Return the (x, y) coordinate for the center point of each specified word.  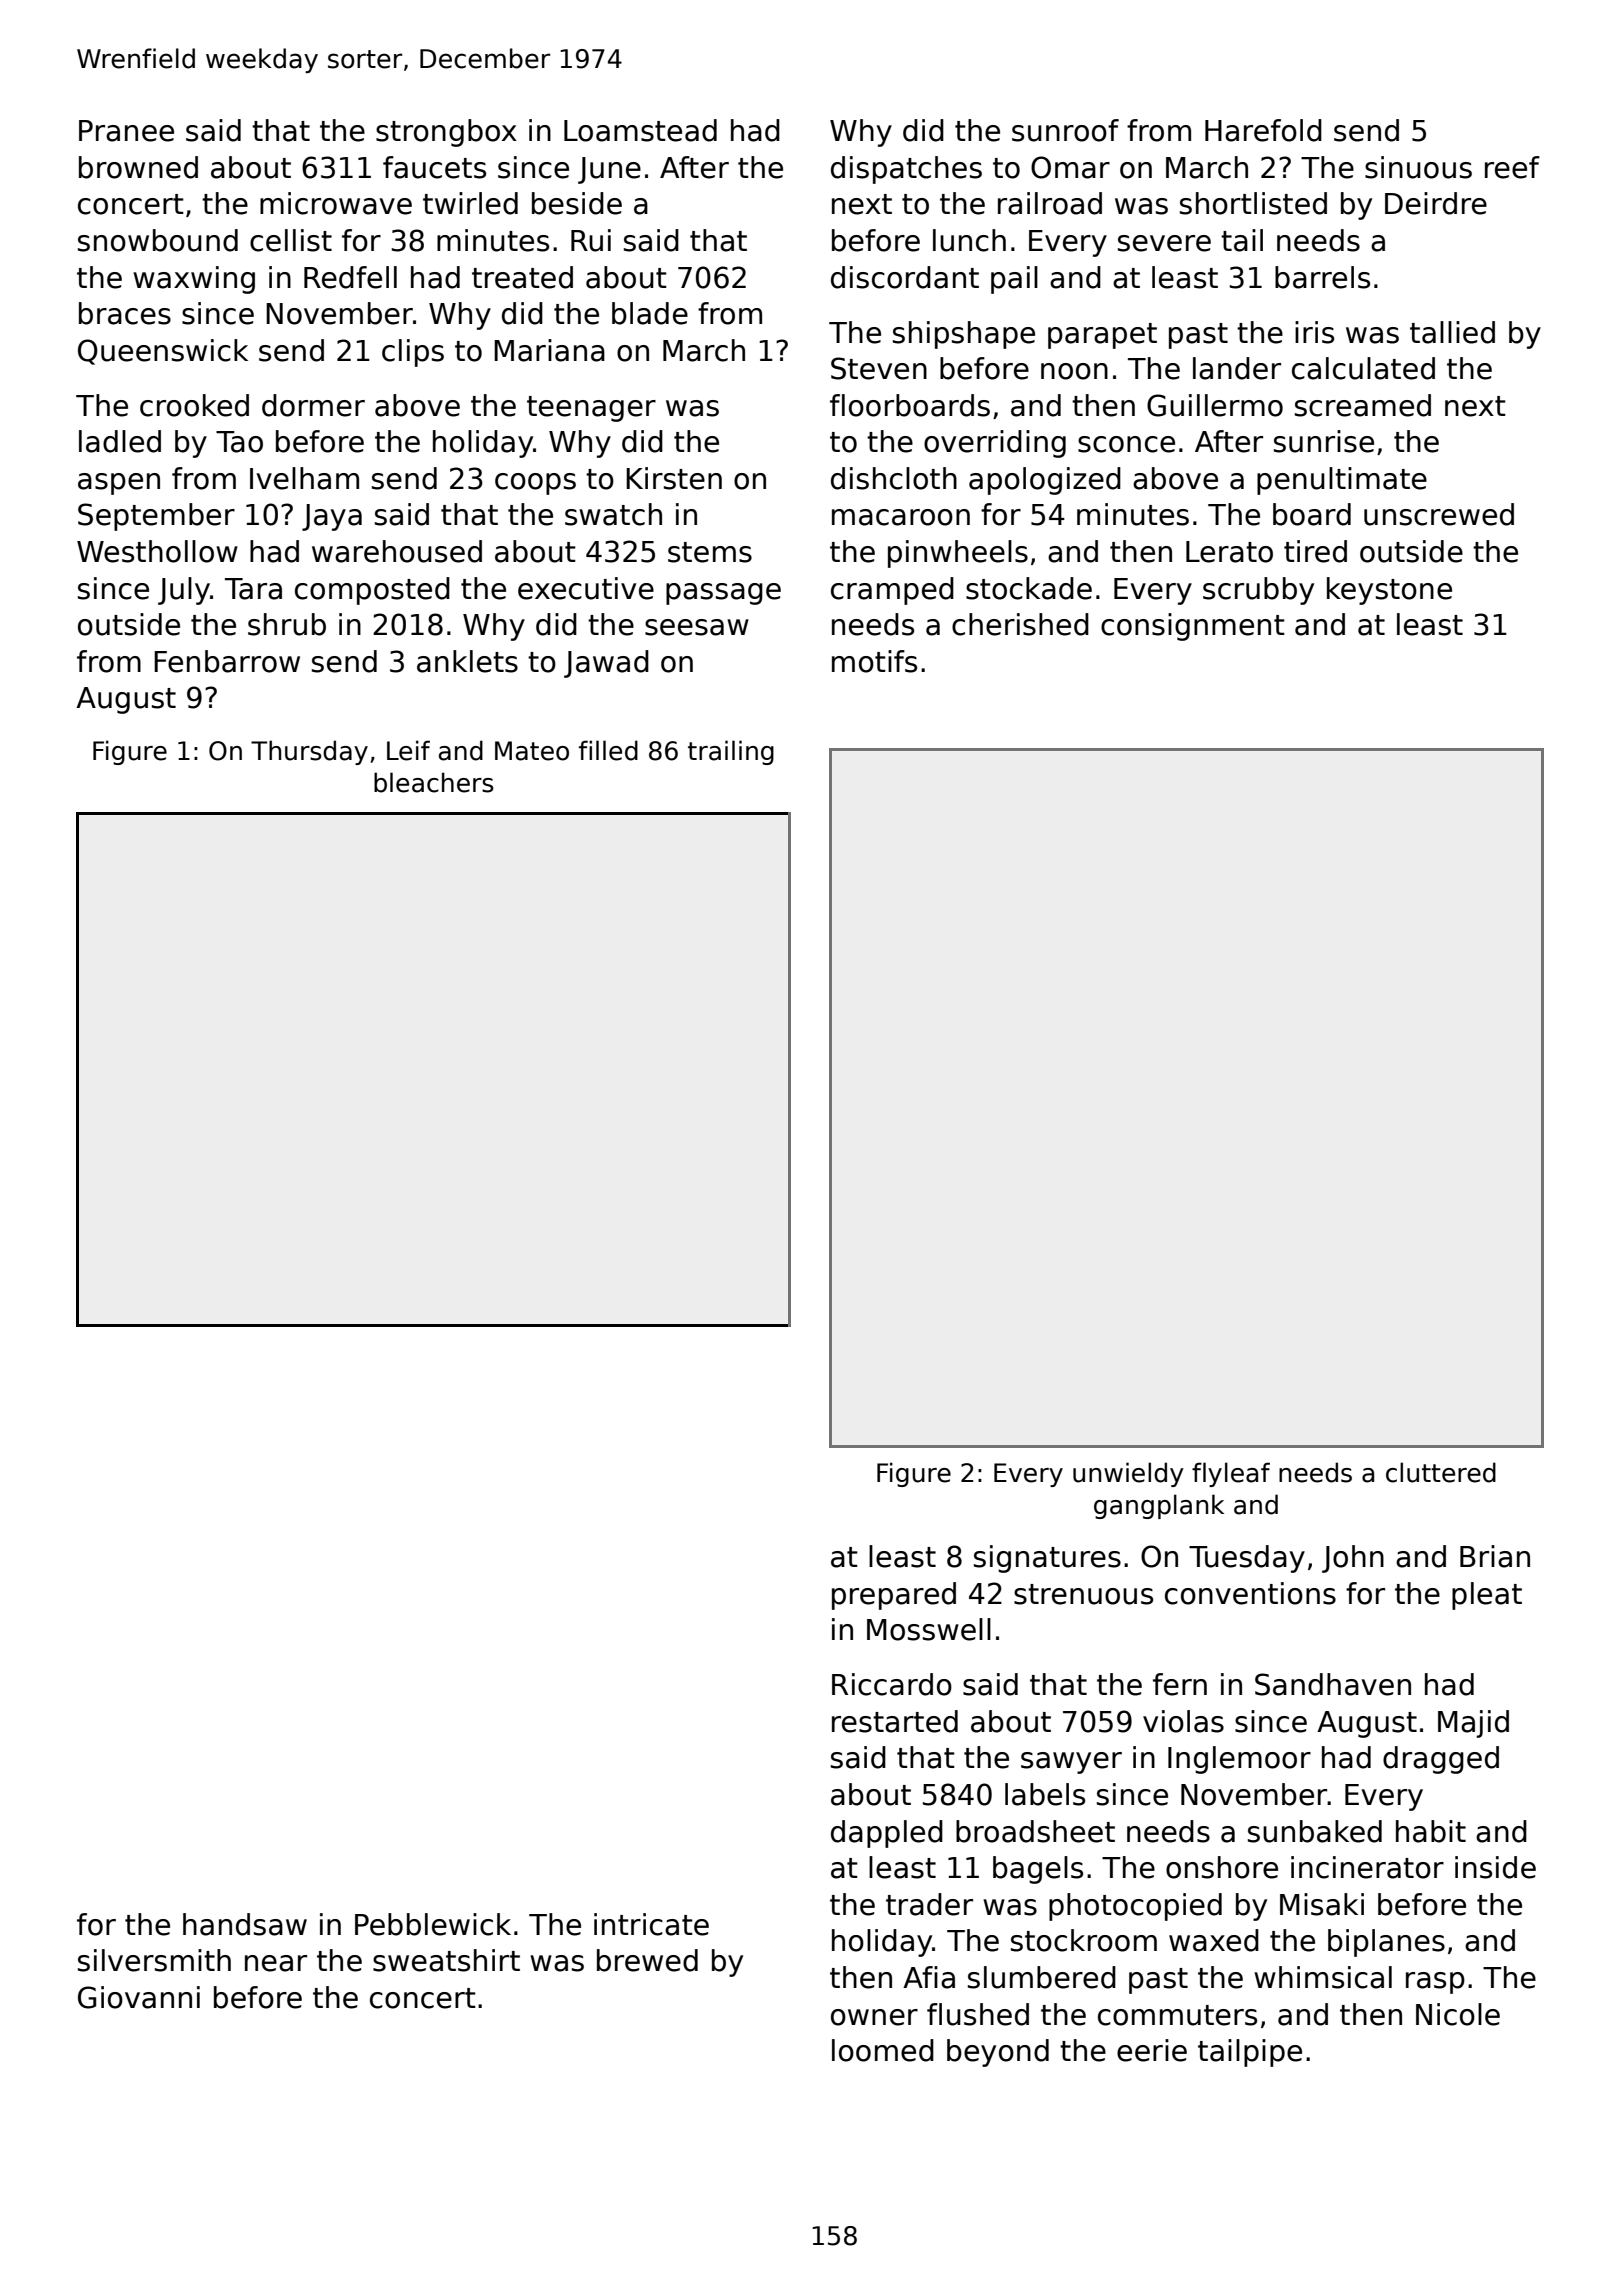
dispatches (906, 170)
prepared (894, 1596)
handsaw (245, 1924)
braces (125, 313)
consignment (1193, 627)
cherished (1020, 624)
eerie (1152, 2050)
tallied (1452, 332)
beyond (998, 2053)
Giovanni (139, 1997)
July (184, 591)
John (1353, 1559)
